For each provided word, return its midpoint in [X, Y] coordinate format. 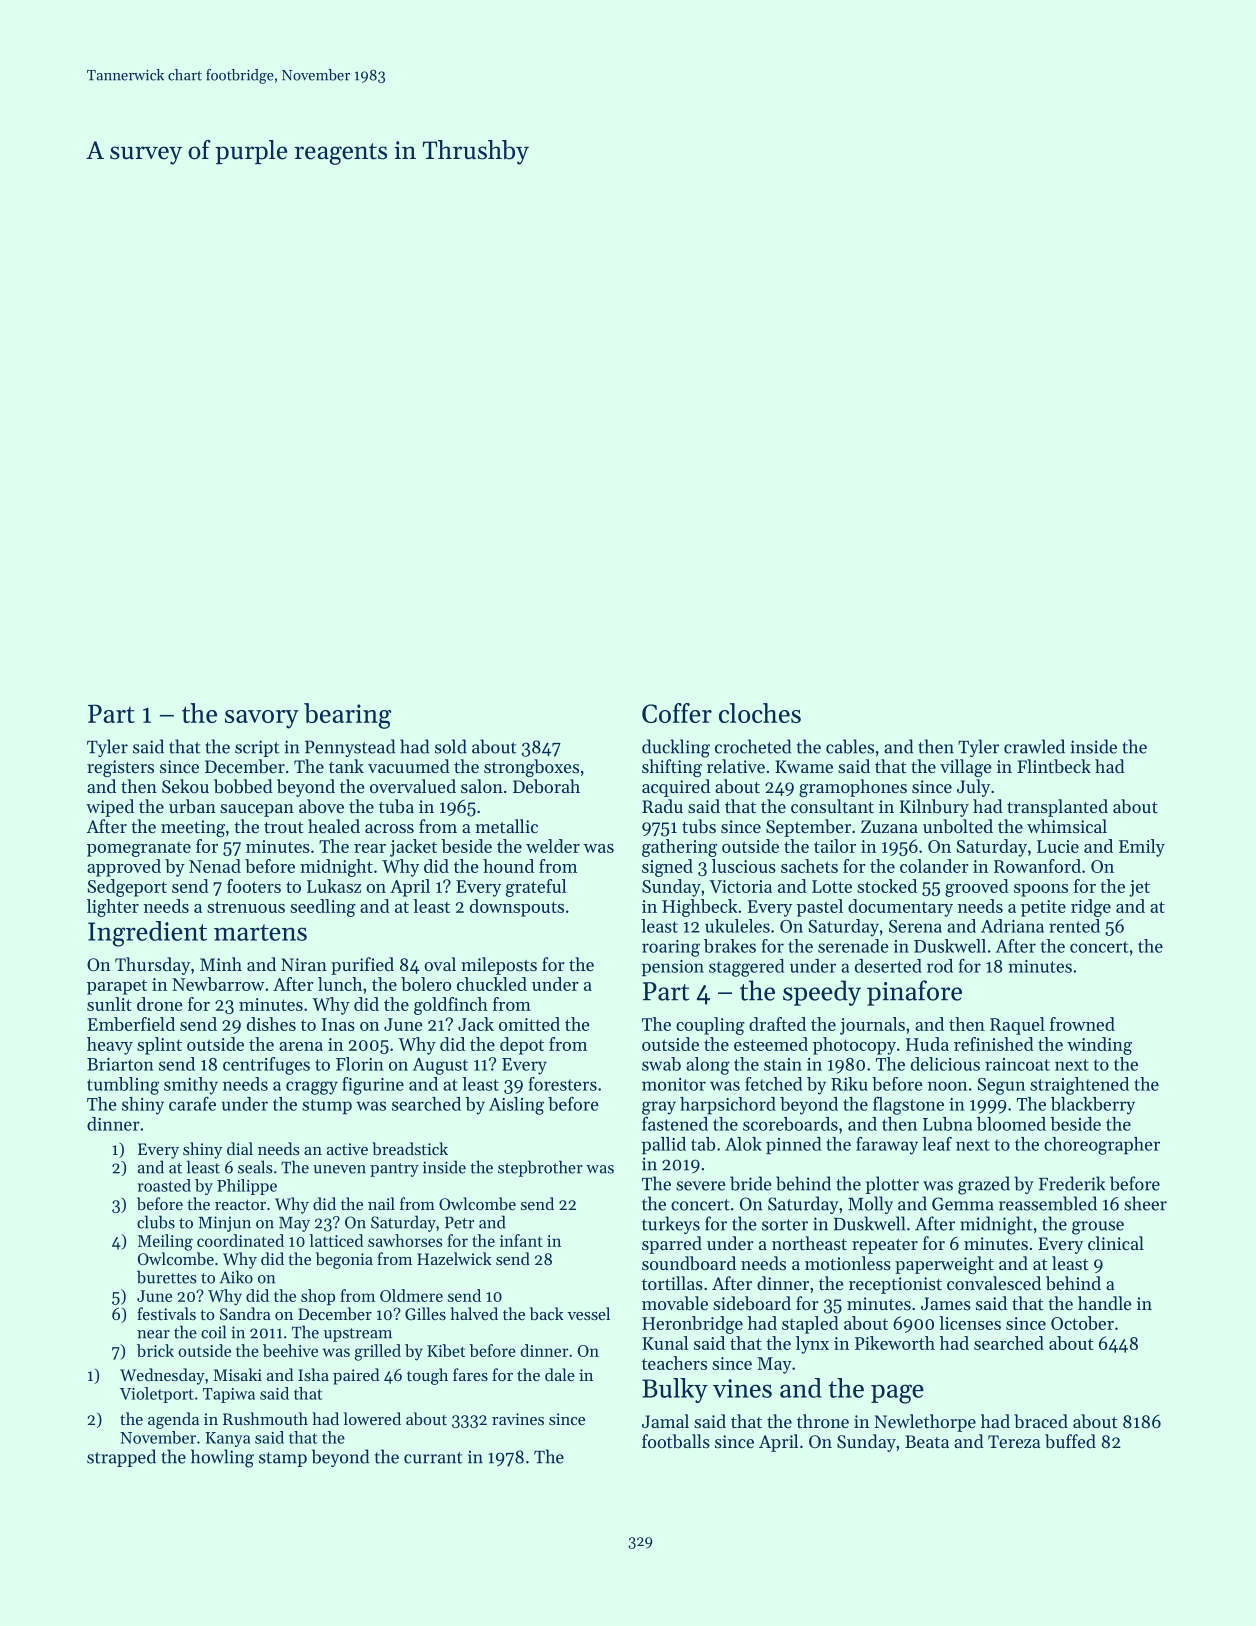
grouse [1098, 1228]
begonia [344, 1260]
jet [1139, 888]
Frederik [1072, 1183]
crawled [1034, 746]
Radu [662, 806]
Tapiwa [229, 1395]
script [257, 748]
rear [370, 848]
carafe [192, 1104]
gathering [679, 848]
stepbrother [540, 1168]
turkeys [671, 1225]
